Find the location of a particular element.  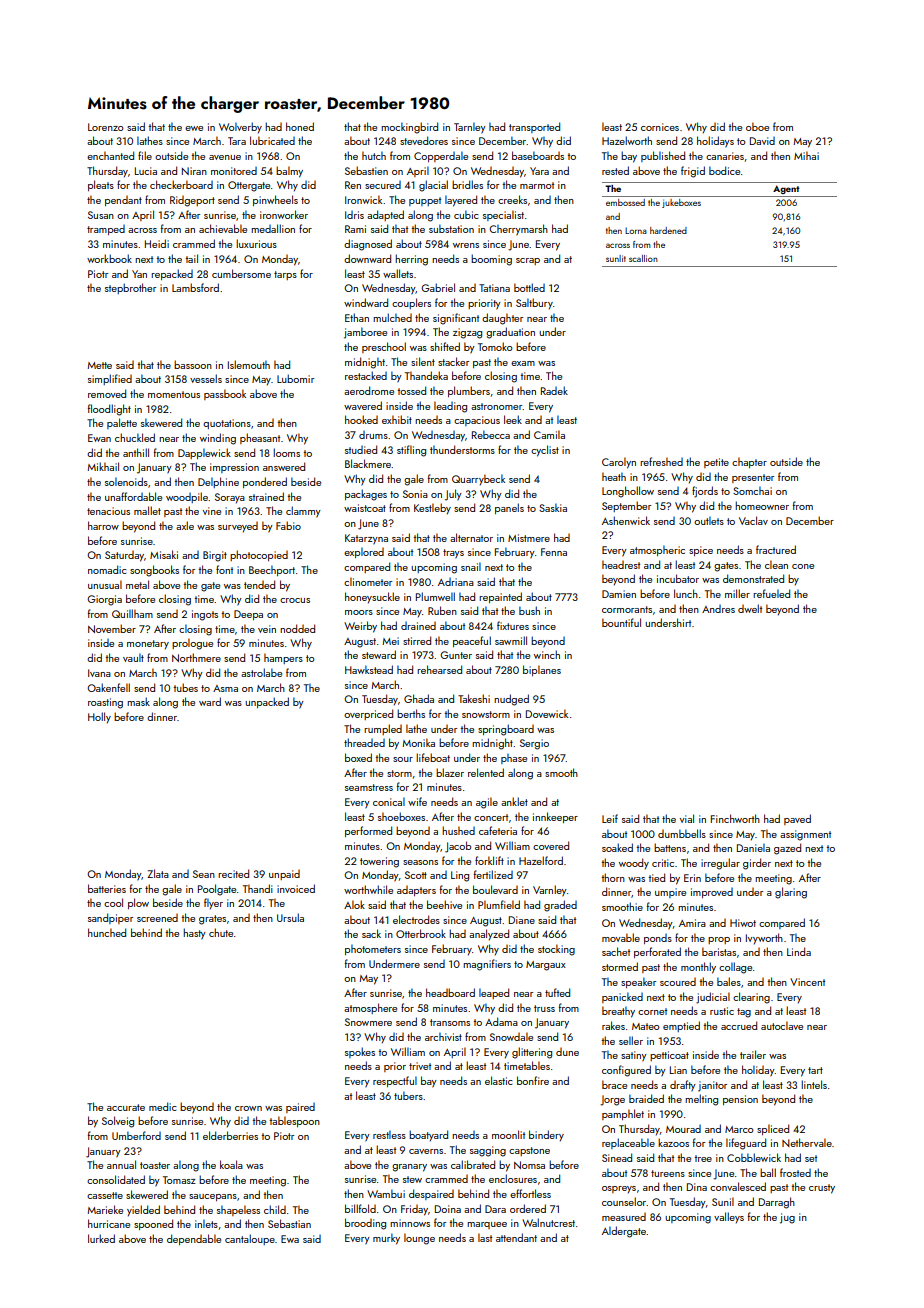

Holly is located at coordinates (99, 717).
